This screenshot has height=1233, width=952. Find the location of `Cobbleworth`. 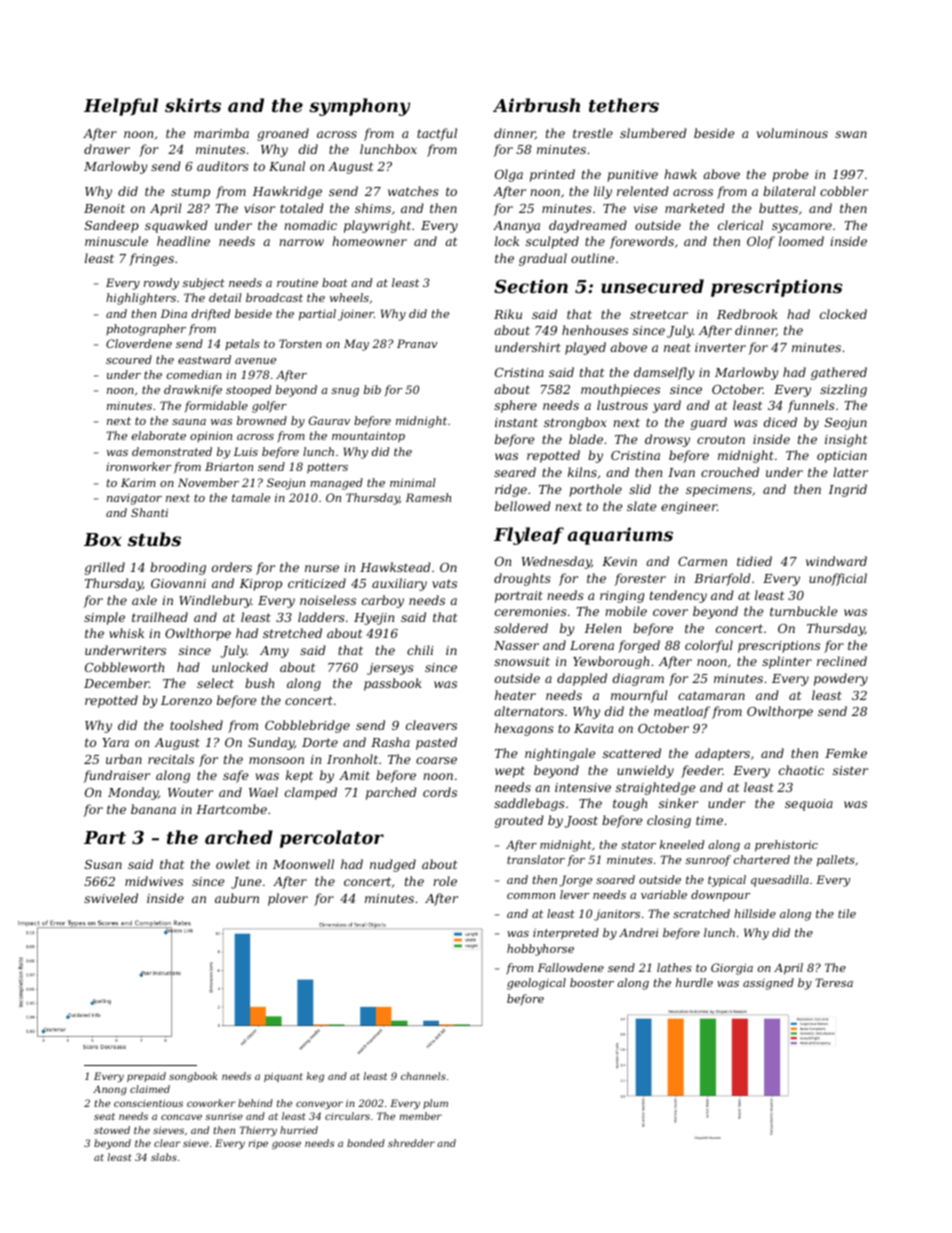

Cobbleworth is located at coordinates (124, 667).
